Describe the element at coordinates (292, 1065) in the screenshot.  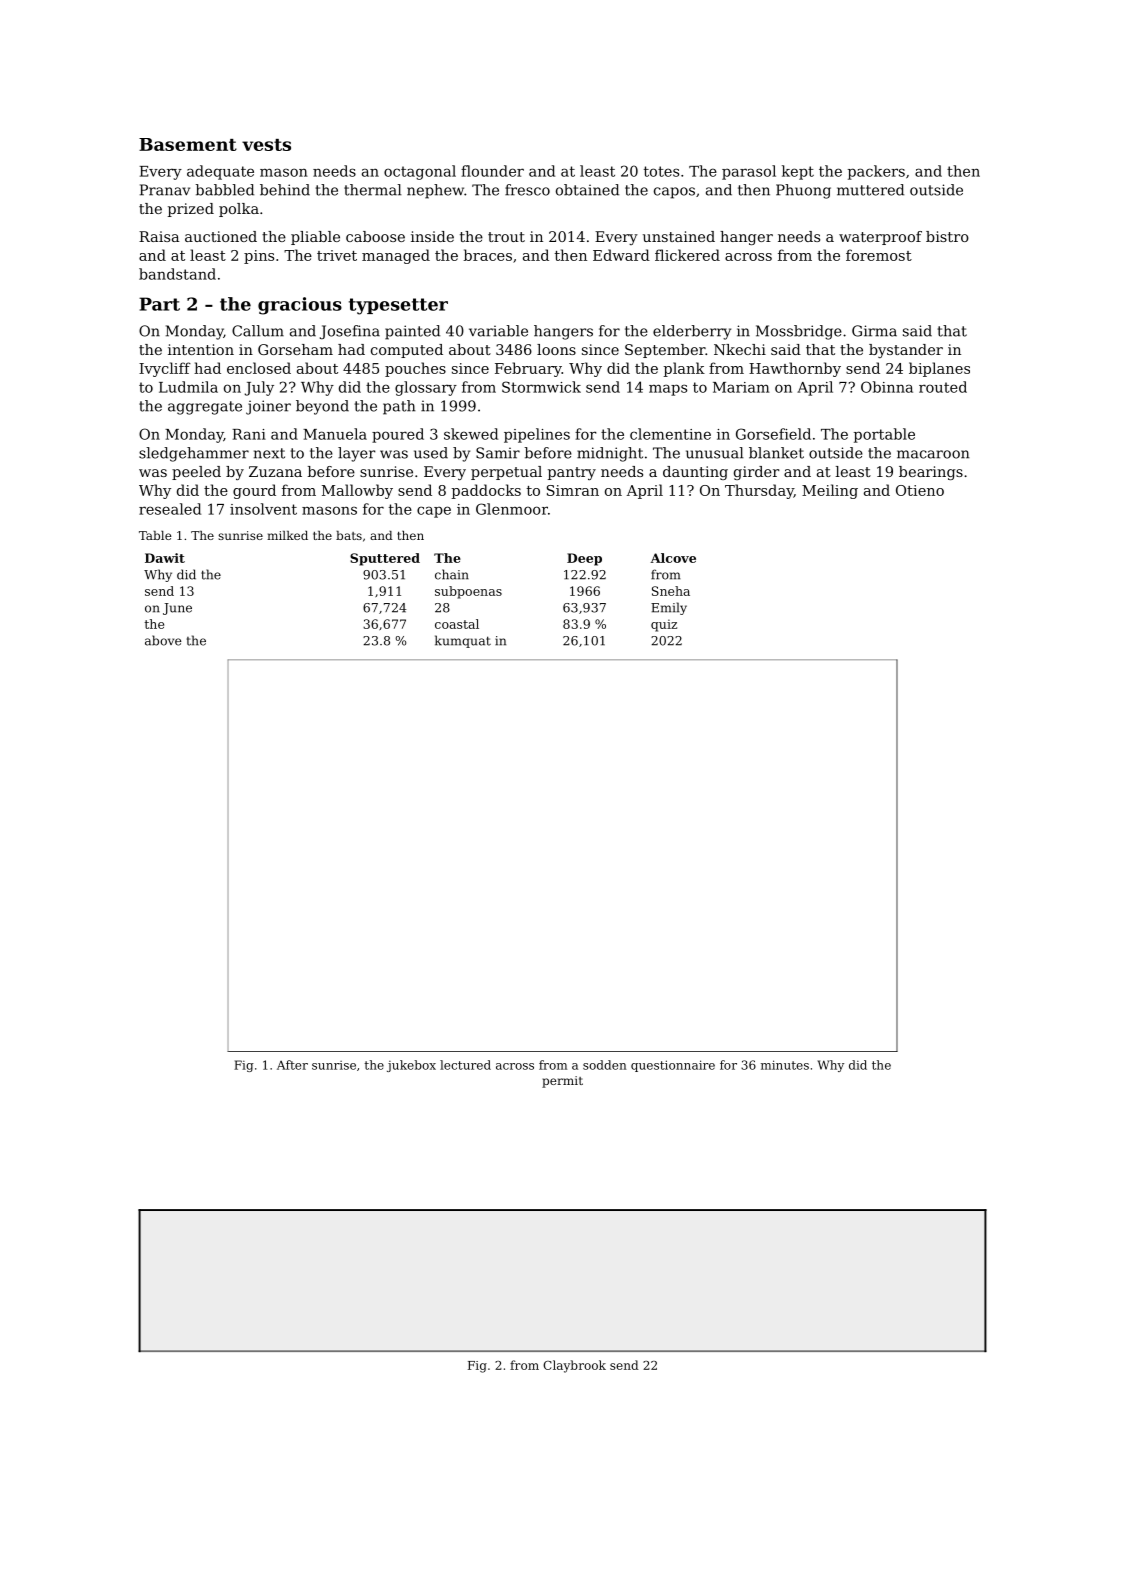
I see `After` at that location.
